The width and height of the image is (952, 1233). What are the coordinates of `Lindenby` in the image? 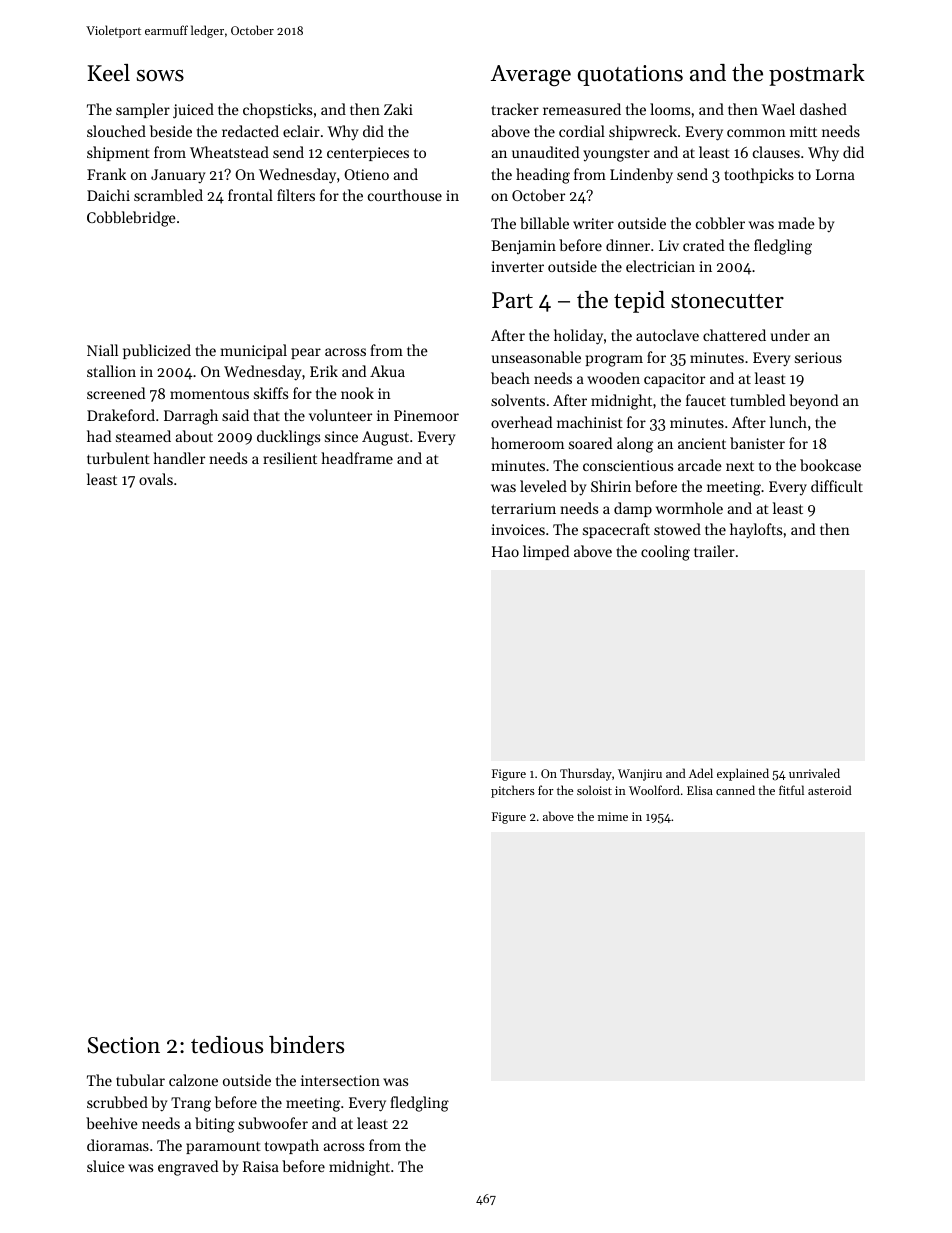 It's located at (641, 176).
